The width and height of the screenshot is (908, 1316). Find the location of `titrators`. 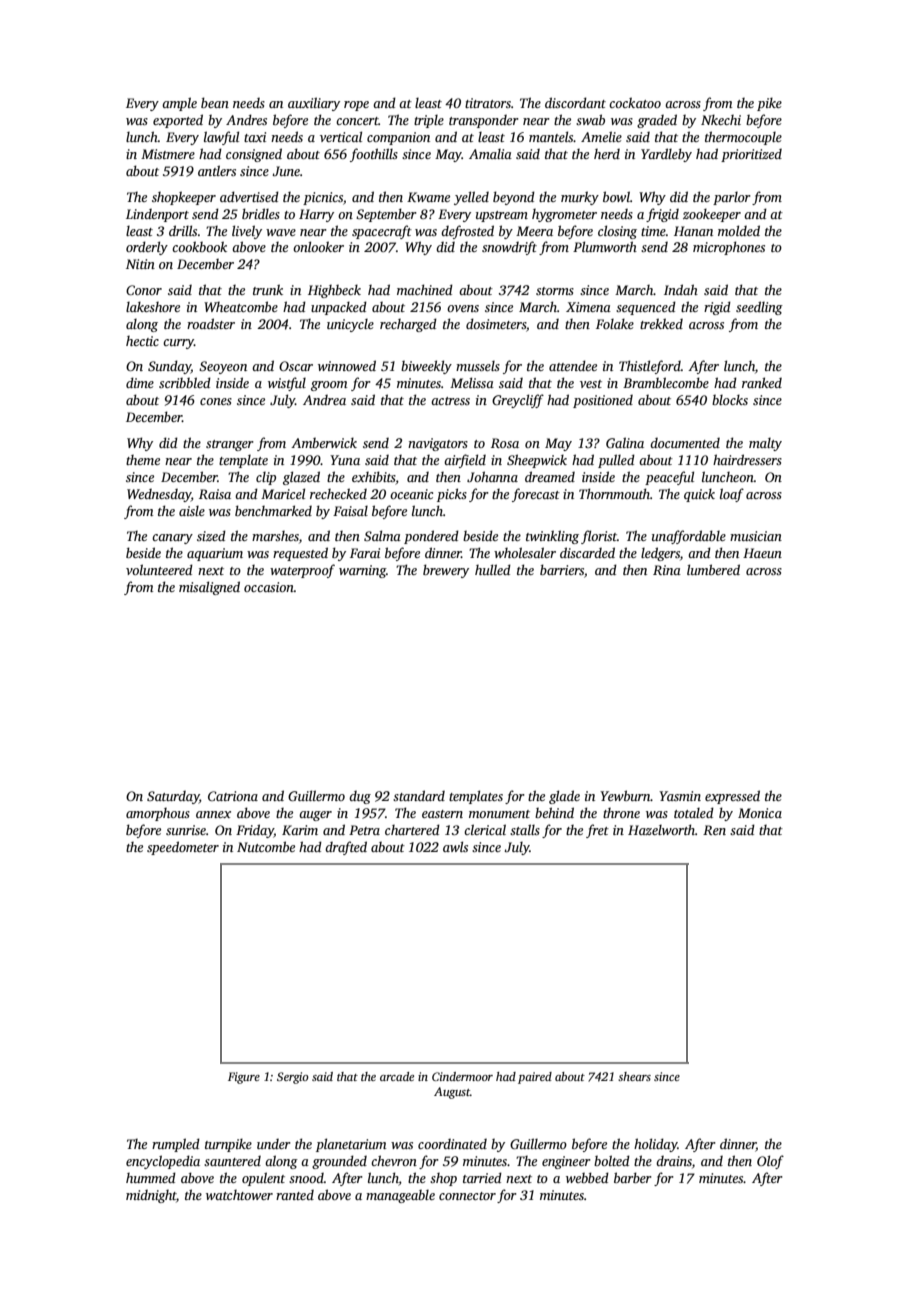

titrators is located at coordinates (488, 103).
